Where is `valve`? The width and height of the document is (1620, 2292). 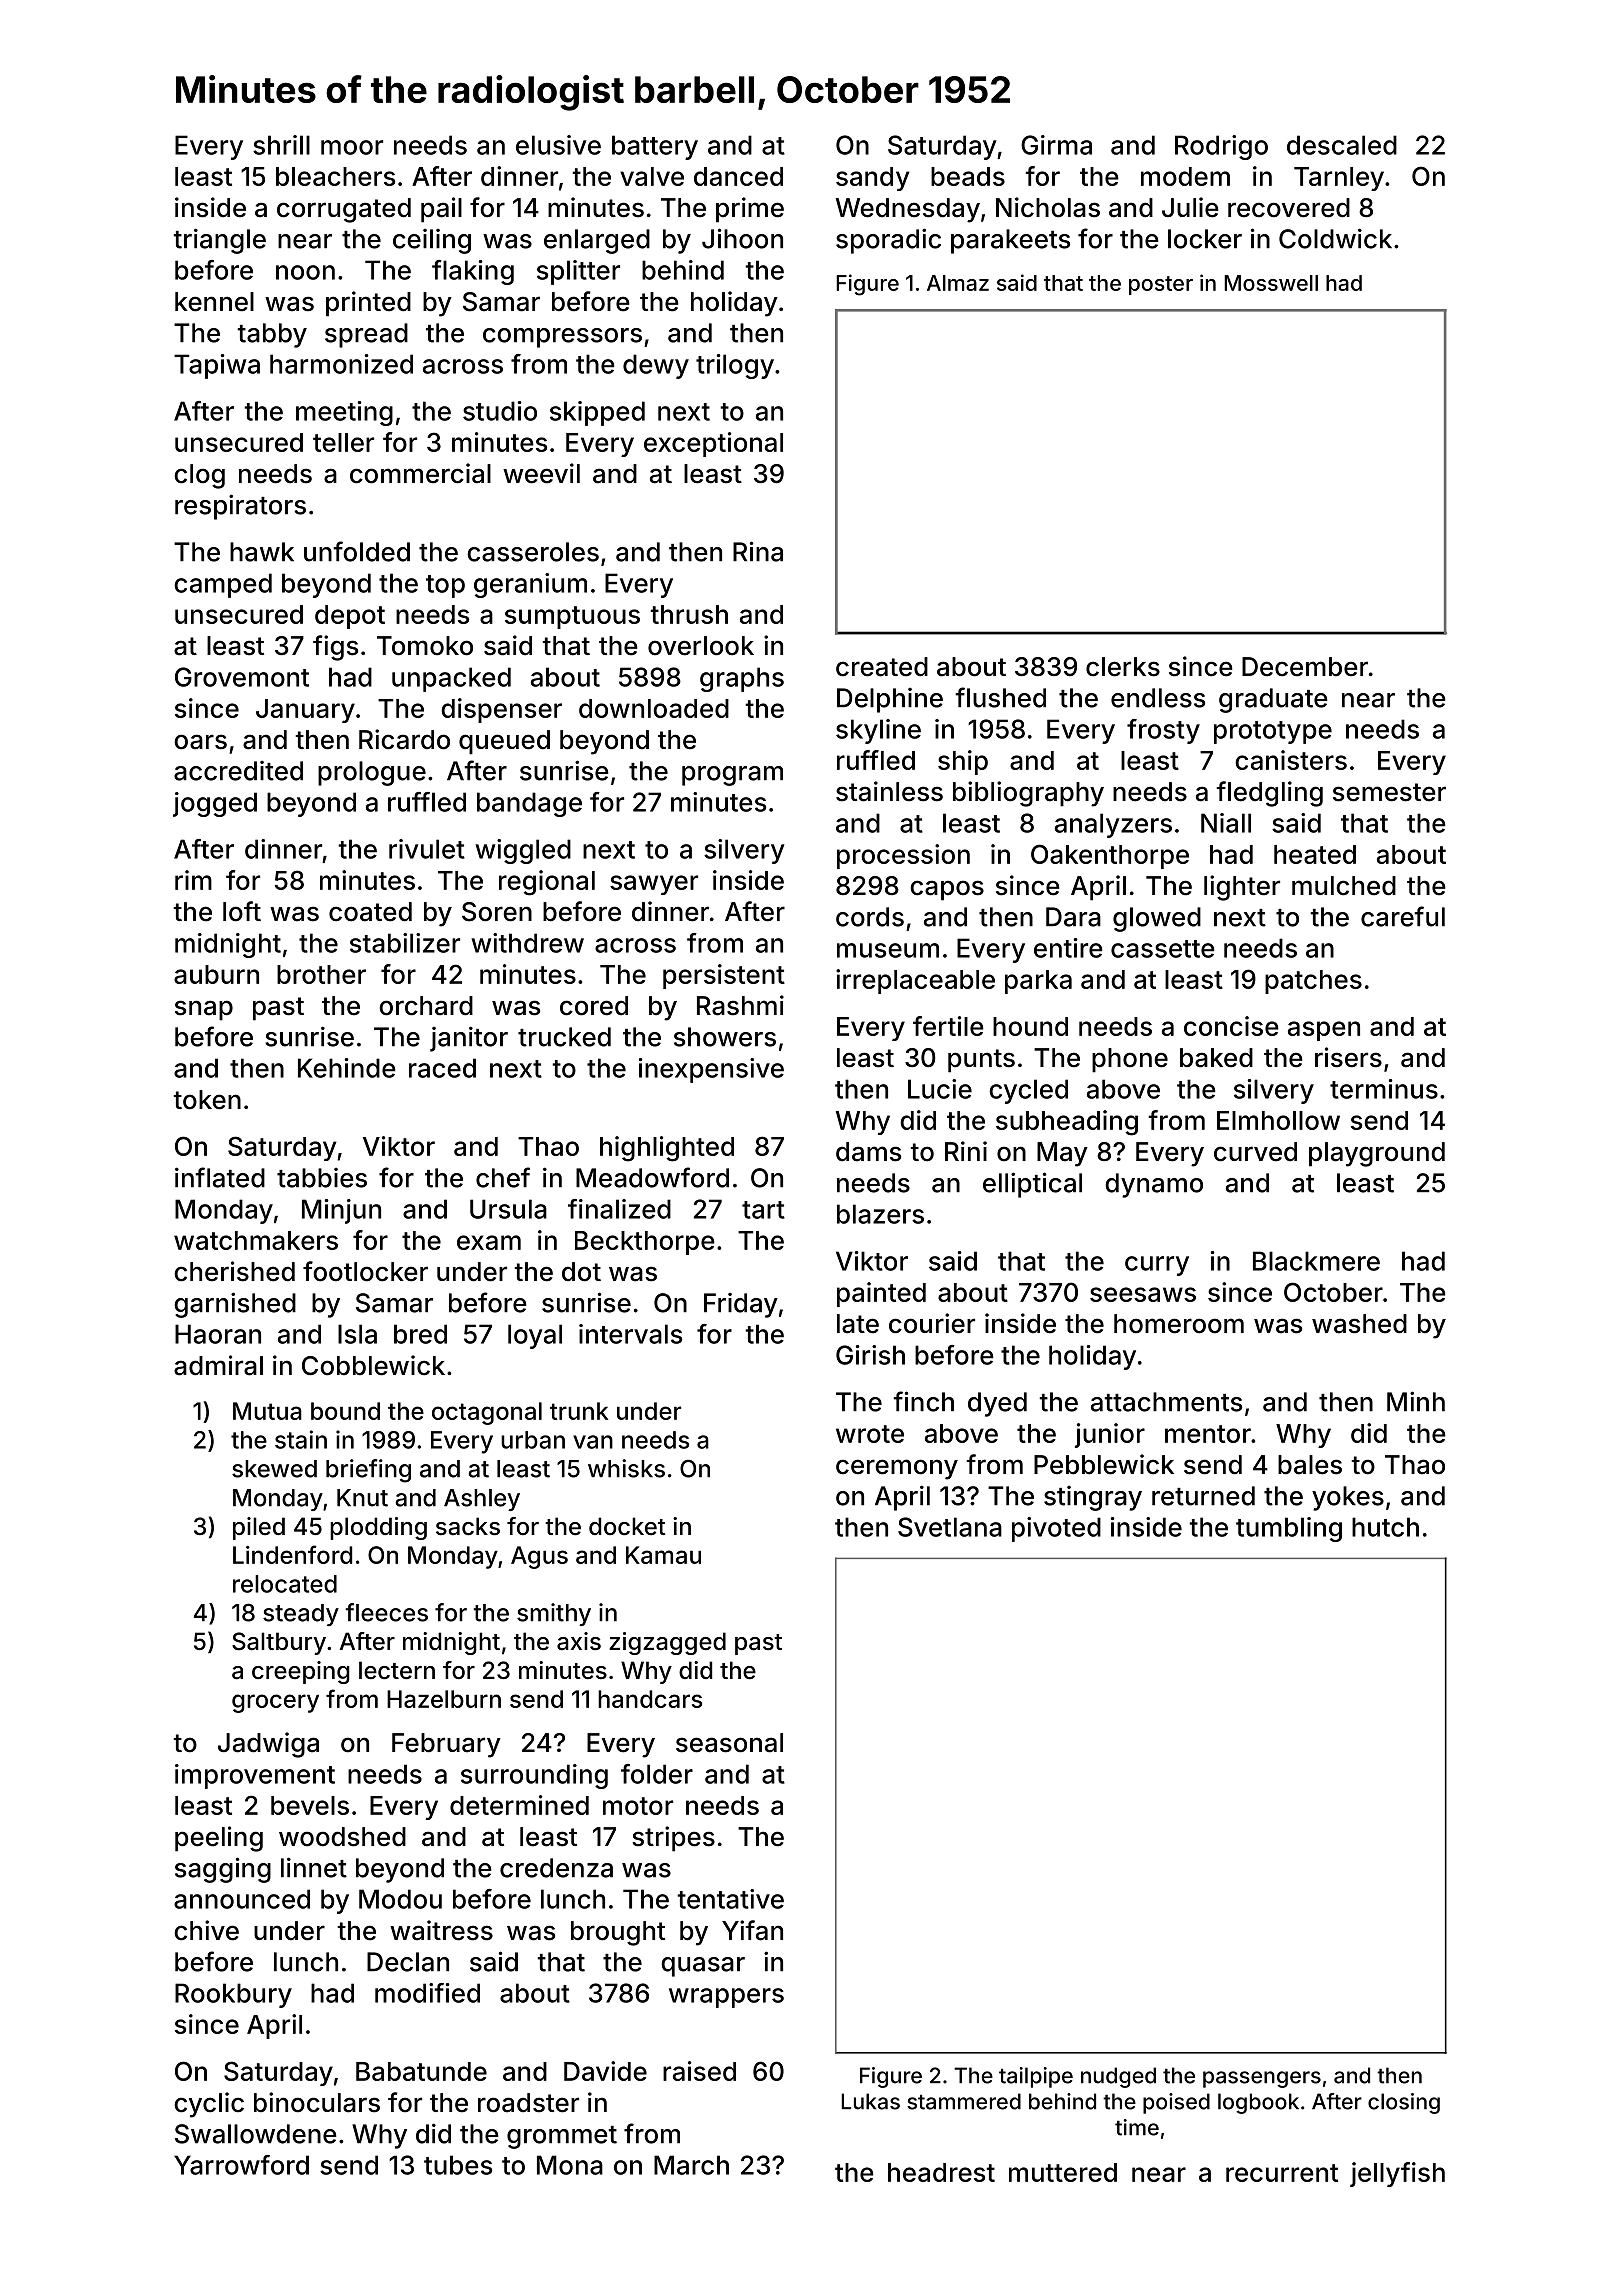 valve is located at coordinates (652, 176).
